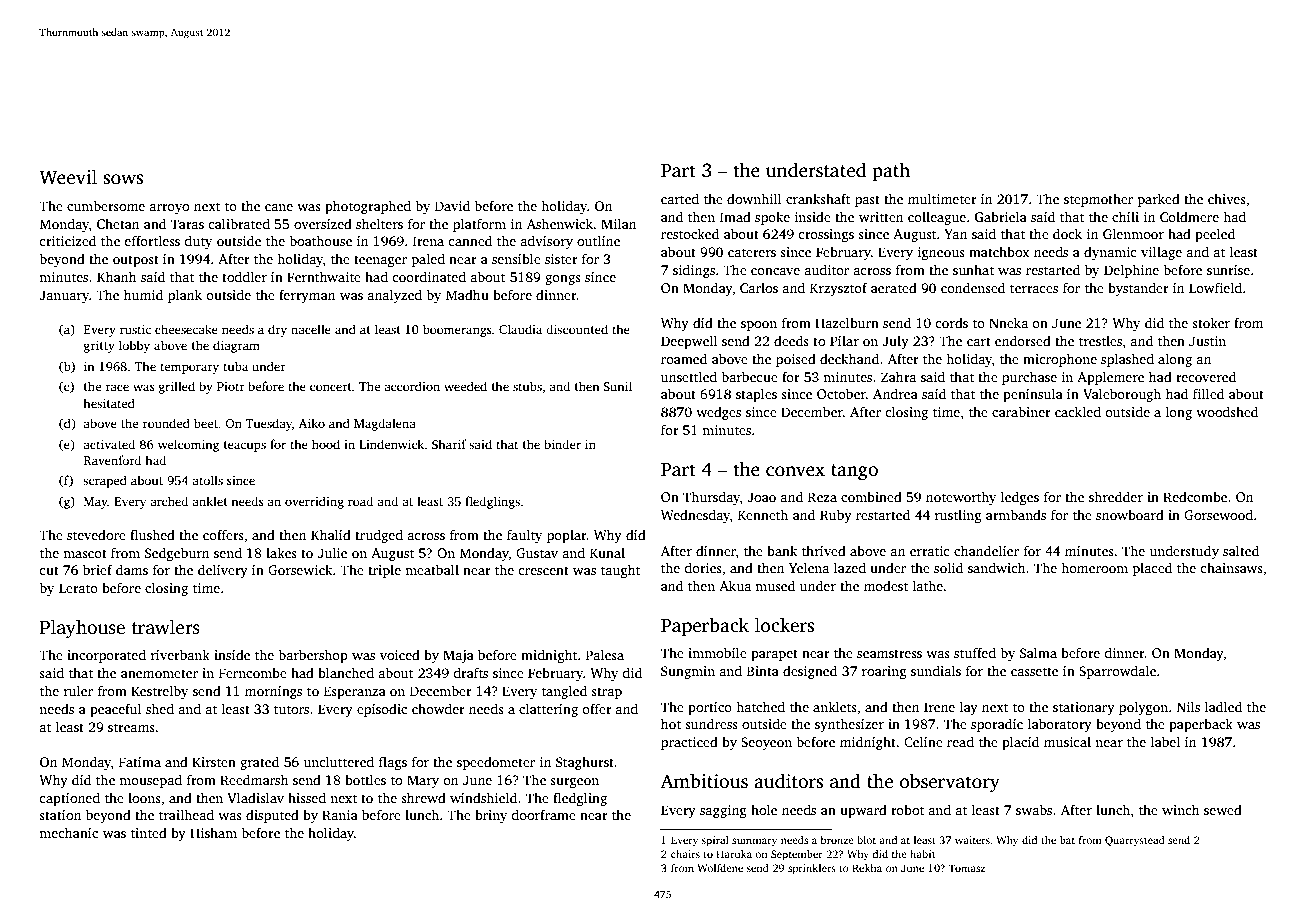 This document has width=1308, height=924. What do you see at coordinates (812, 869) in the document?
I see `sprinklers` at bounding box center [812, 869].
